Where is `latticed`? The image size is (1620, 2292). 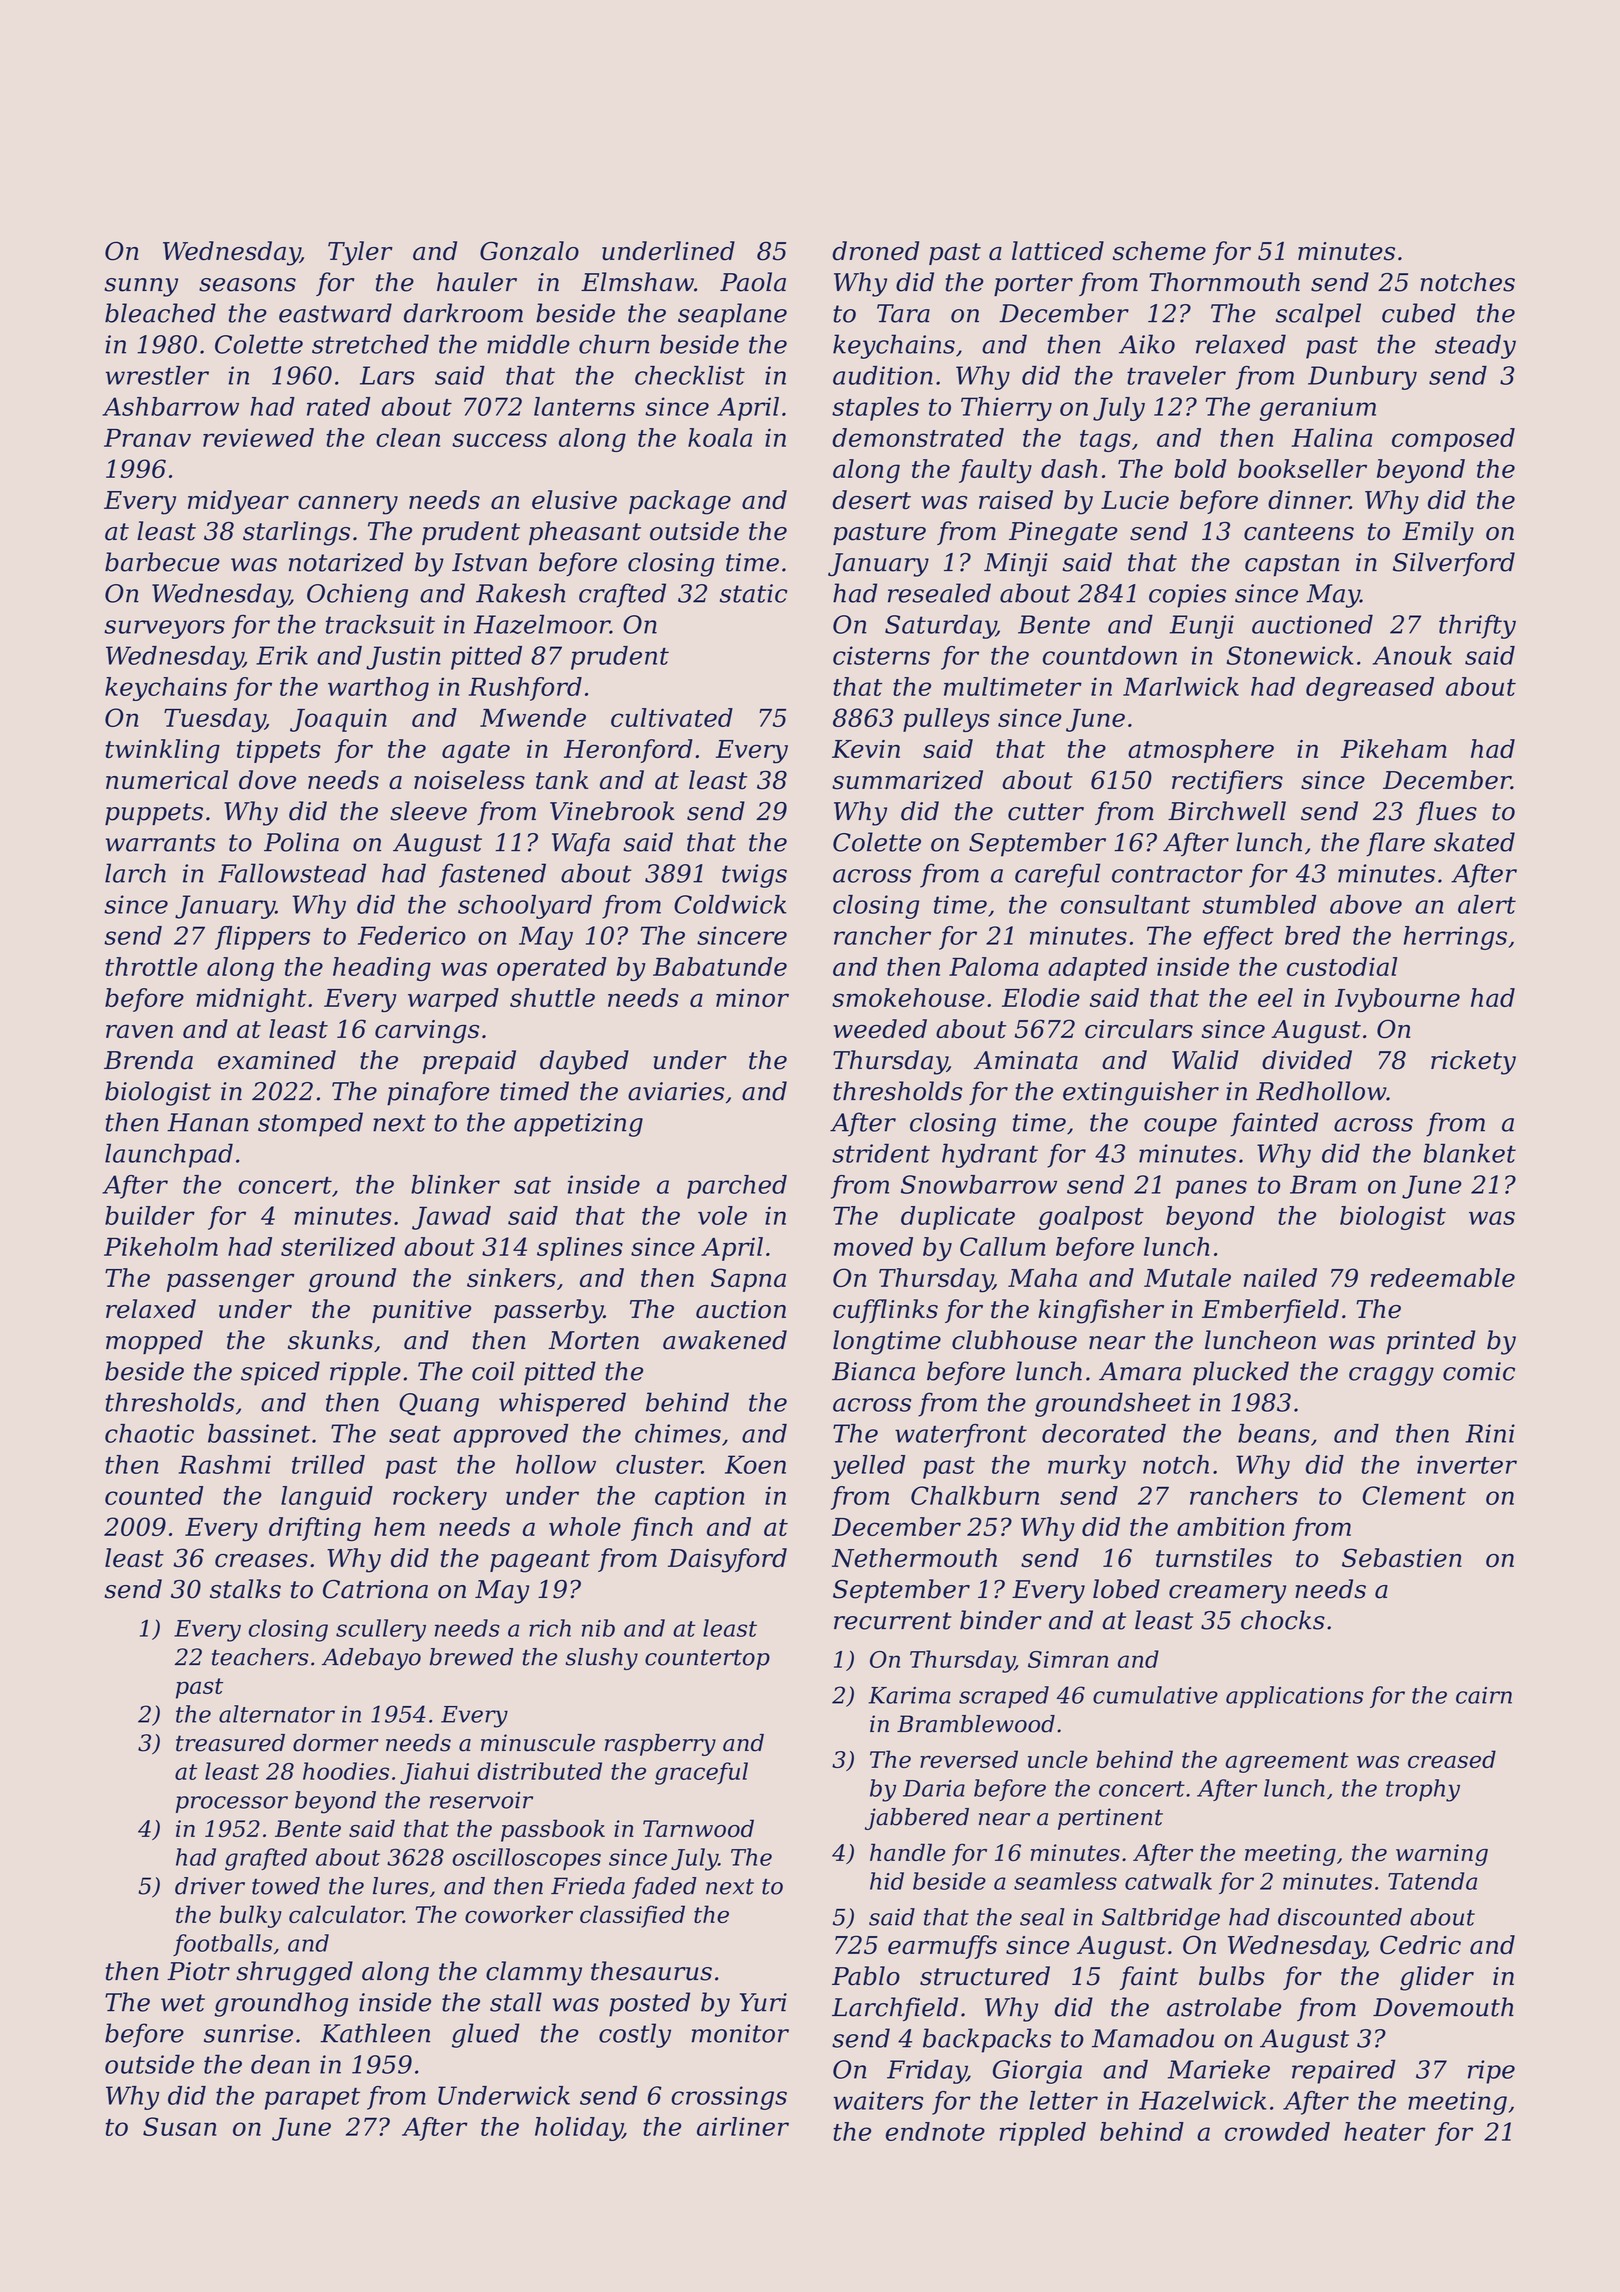 latticed is located at coordinates (1058, 251).
